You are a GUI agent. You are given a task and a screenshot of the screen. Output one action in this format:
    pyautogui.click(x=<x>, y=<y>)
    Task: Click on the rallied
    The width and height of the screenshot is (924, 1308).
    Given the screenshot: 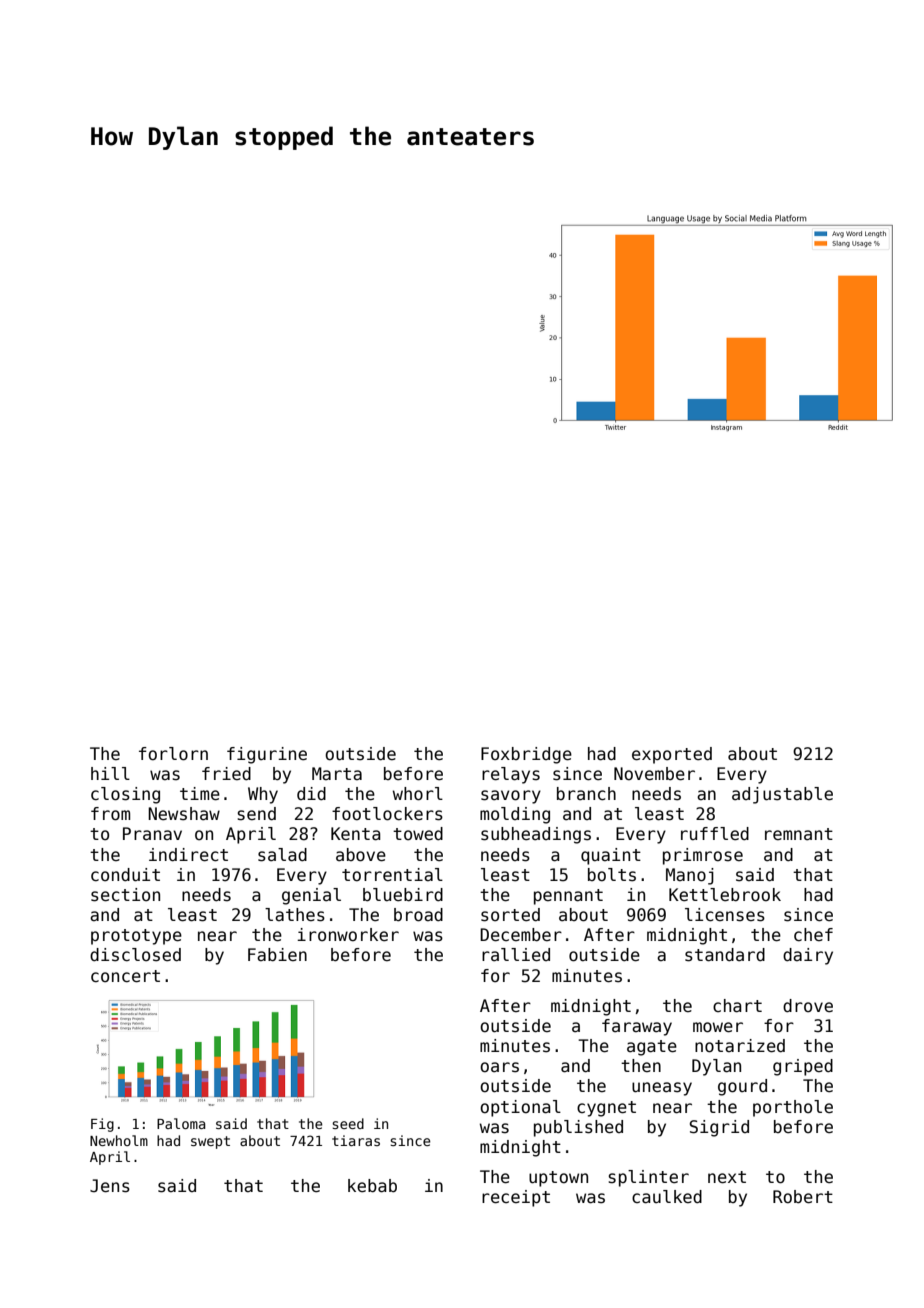 What is the action you would take?
    pyautogui.click(x=516, y=955)
